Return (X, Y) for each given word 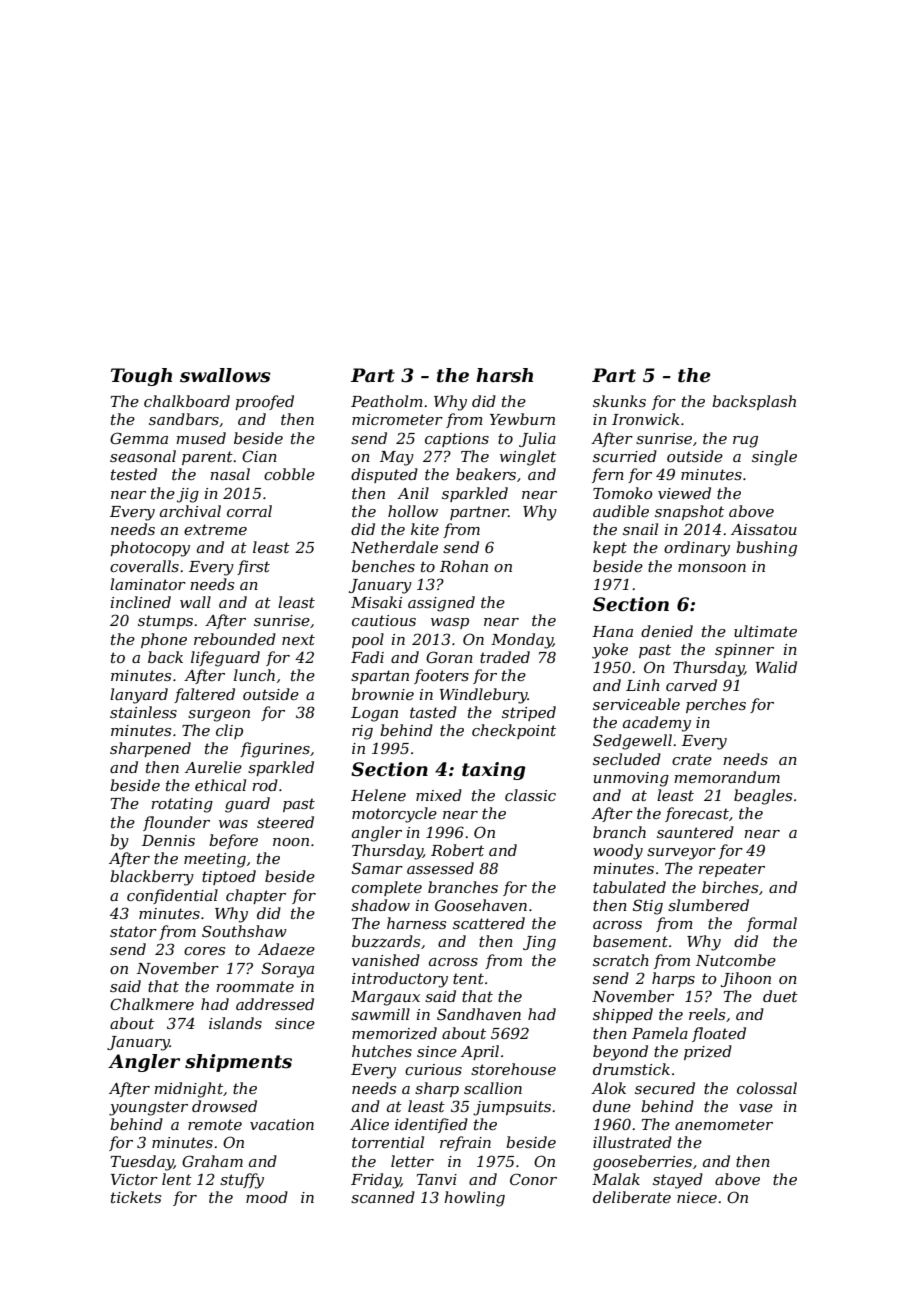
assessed (440, 868)
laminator (148, 584)
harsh (504, 375)
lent (177, 1179)
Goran (449, 657)
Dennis (168, 840)
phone (164, 640)
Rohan (464, 566)
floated (719, 1034)
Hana (612, 631)
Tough (141, 377)
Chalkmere (152, 1004)
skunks (619, 401)
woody (618, 852)
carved (691, 685)
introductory (400, 980)
